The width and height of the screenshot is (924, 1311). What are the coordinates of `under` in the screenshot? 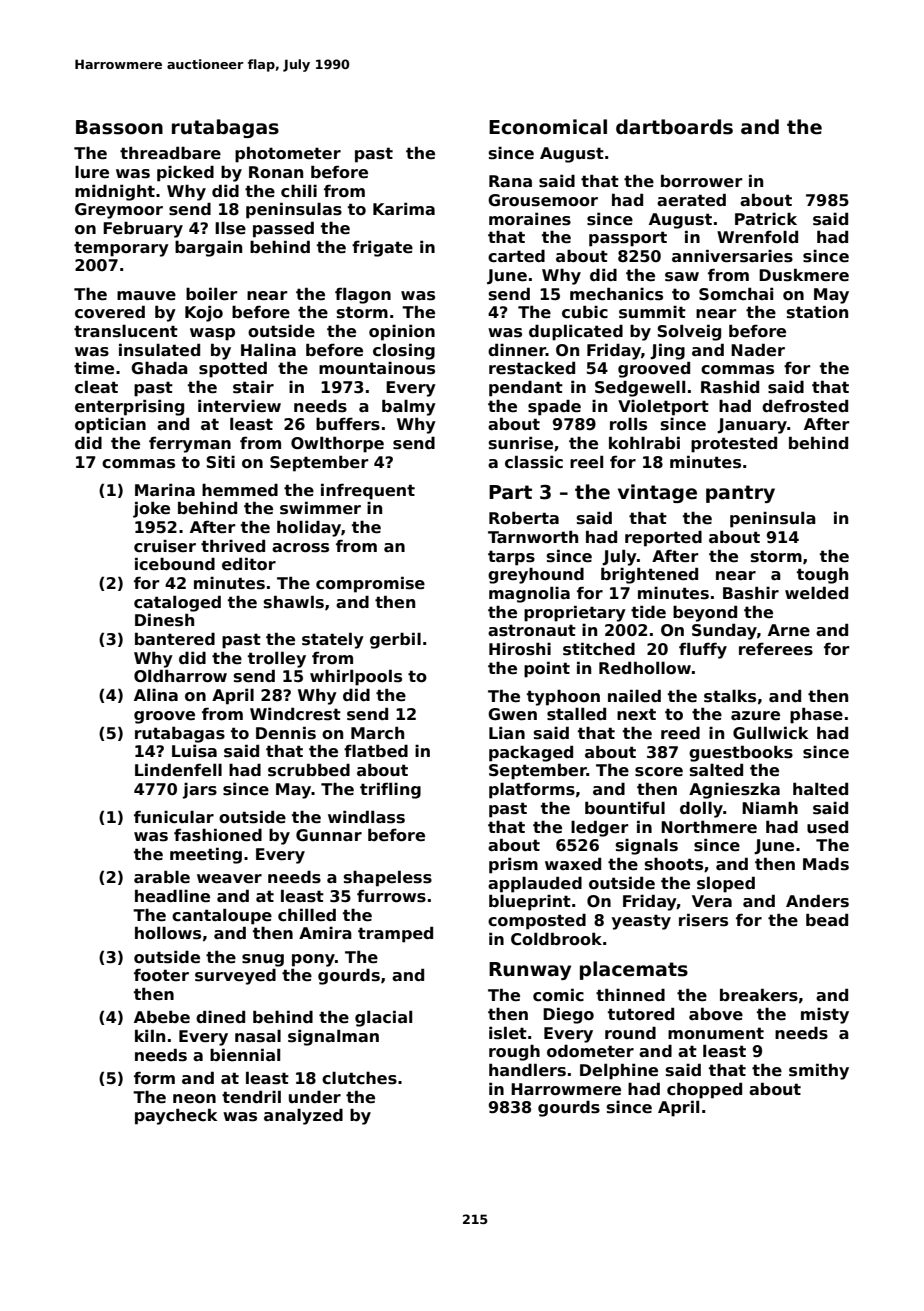 It's located at (315, 1097).
